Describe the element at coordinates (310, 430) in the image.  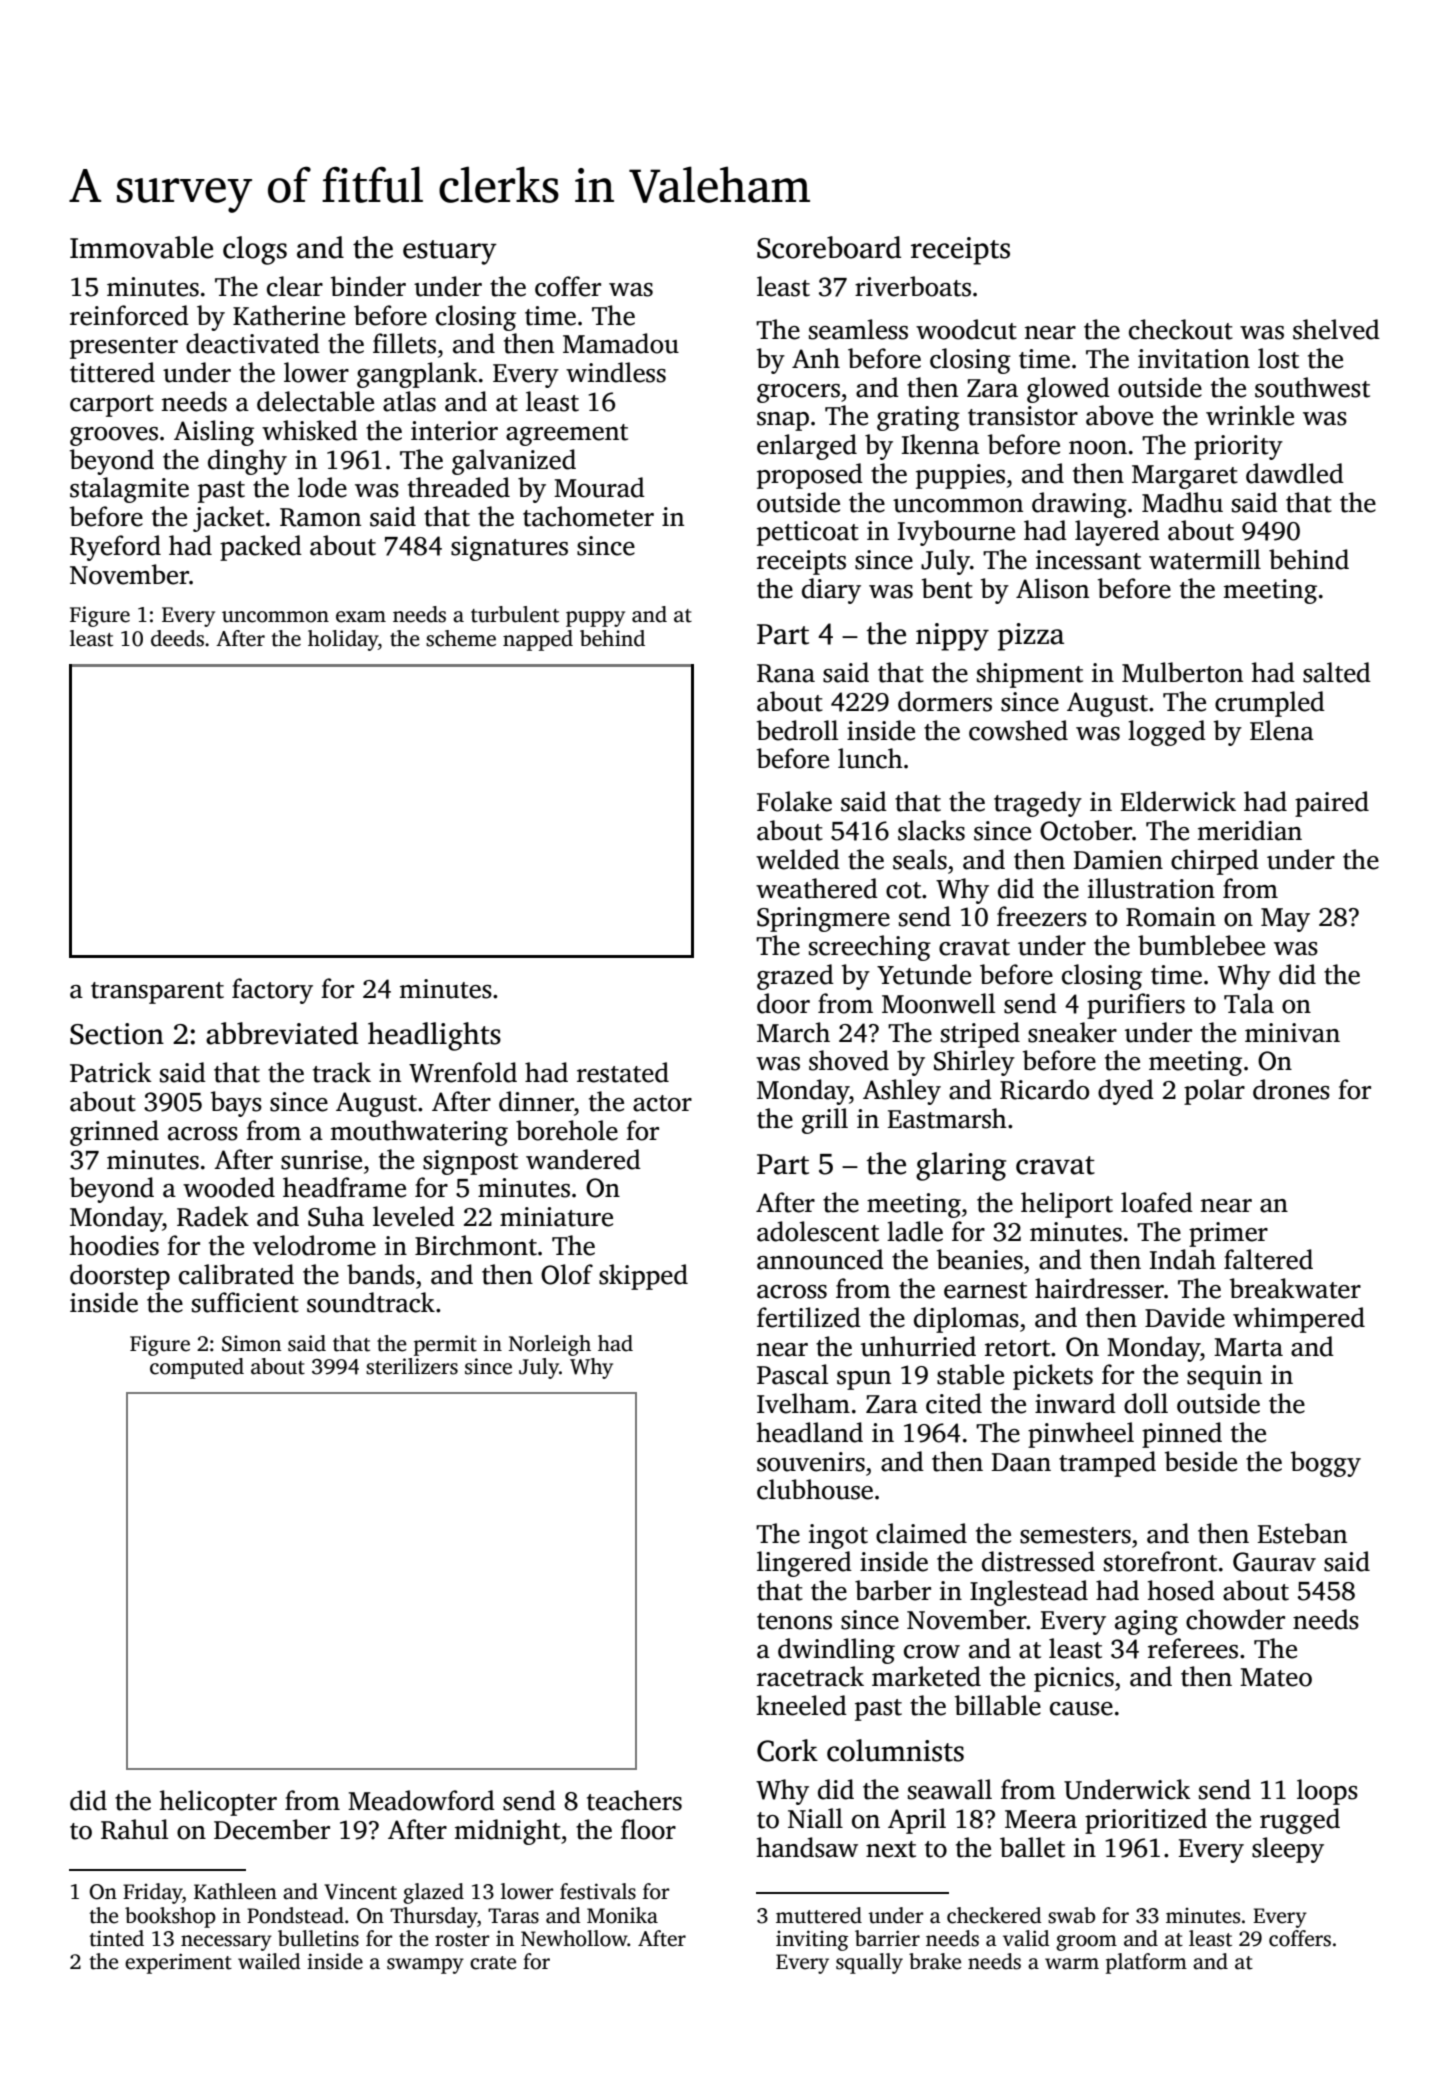
I see `whisked` at that location.
